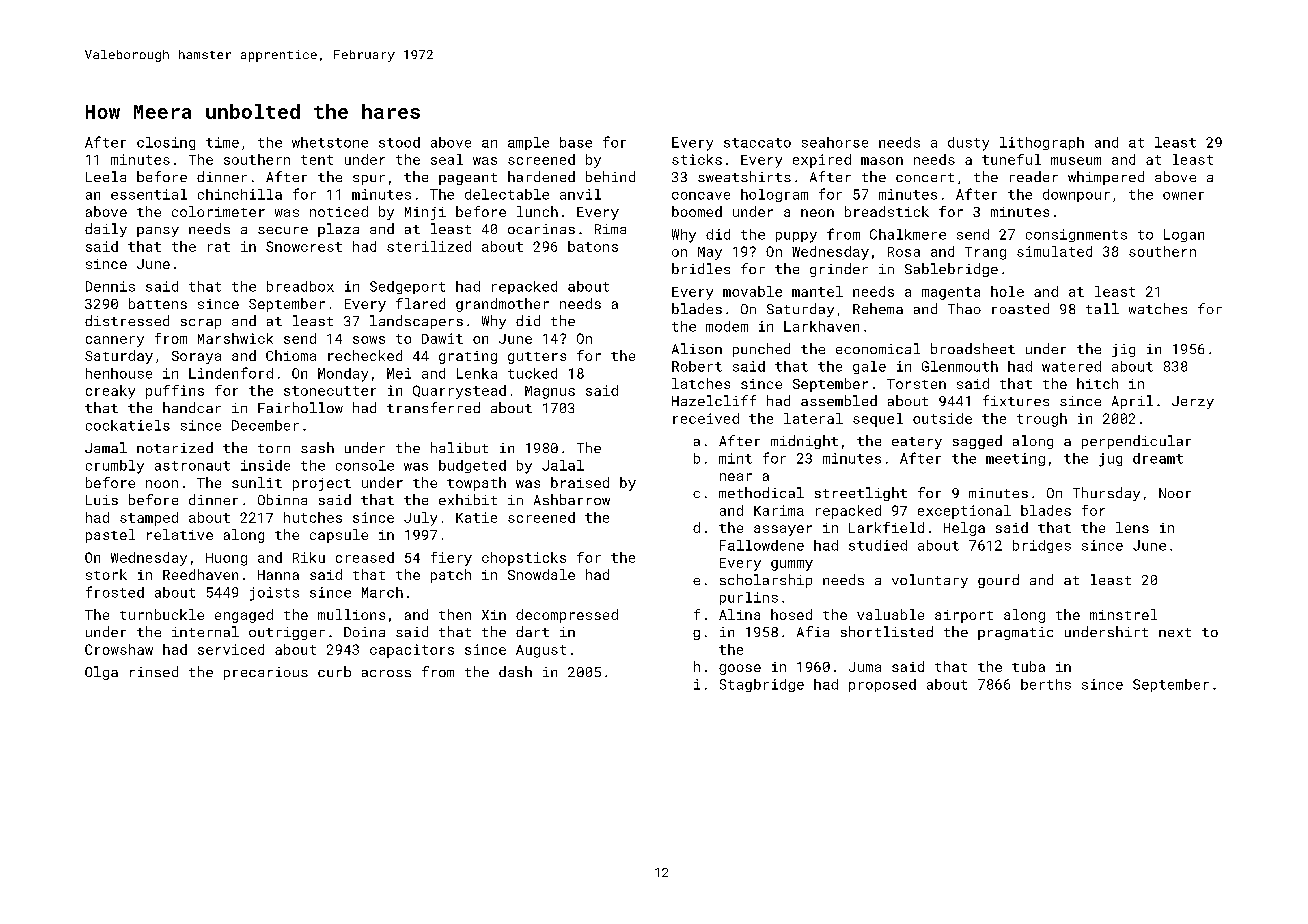 Image resolution: width=1308 pixels, height=924 pixels. What do you see at coordinates (951, 293) in the screenshot?
I see `magenta` at bounding box center [951, 293].
